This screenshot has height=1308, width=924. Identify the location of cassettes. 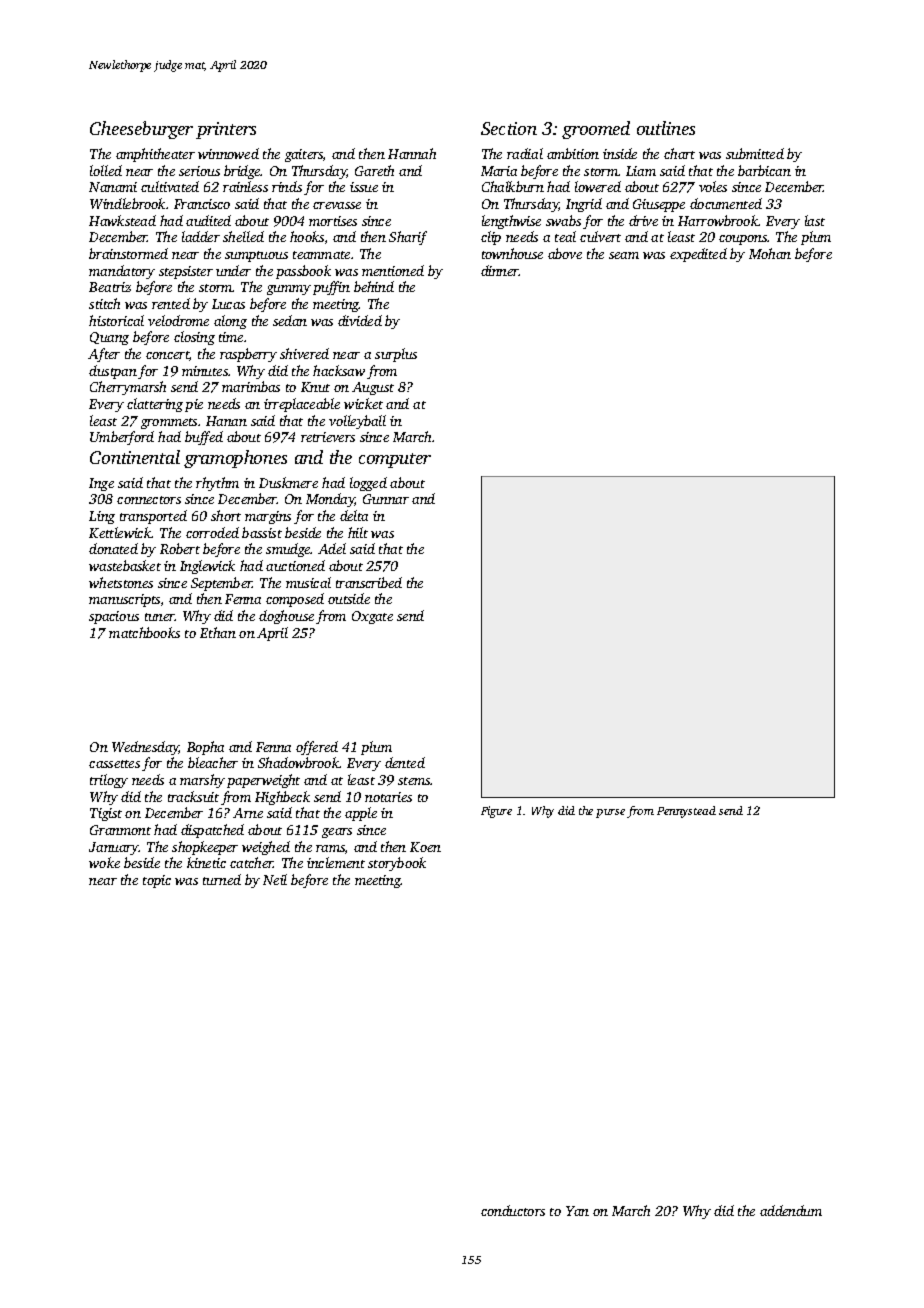
(114, 764).
